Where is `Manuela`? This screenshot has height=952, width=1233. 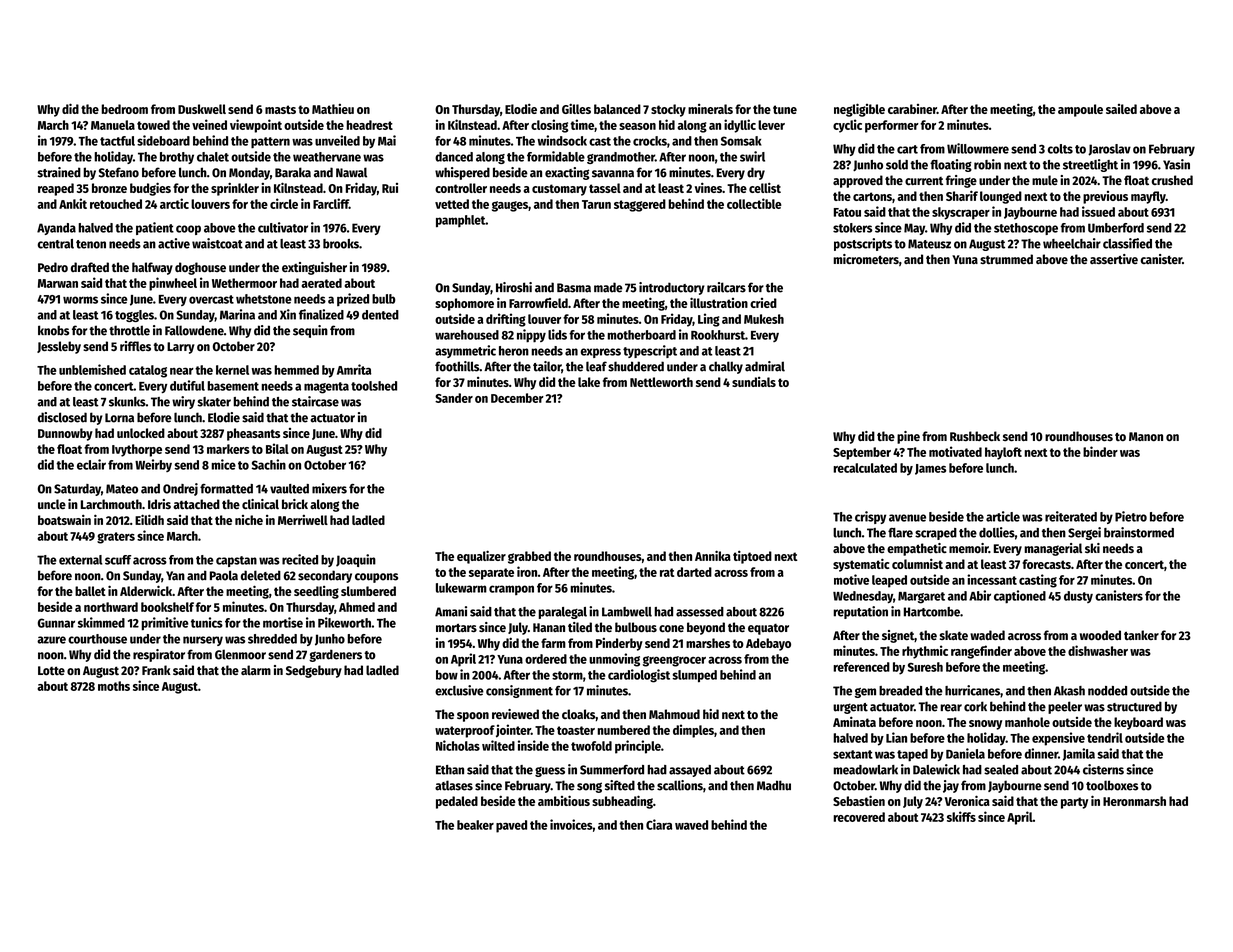 Manuela is located at coordinates (113, 125).
